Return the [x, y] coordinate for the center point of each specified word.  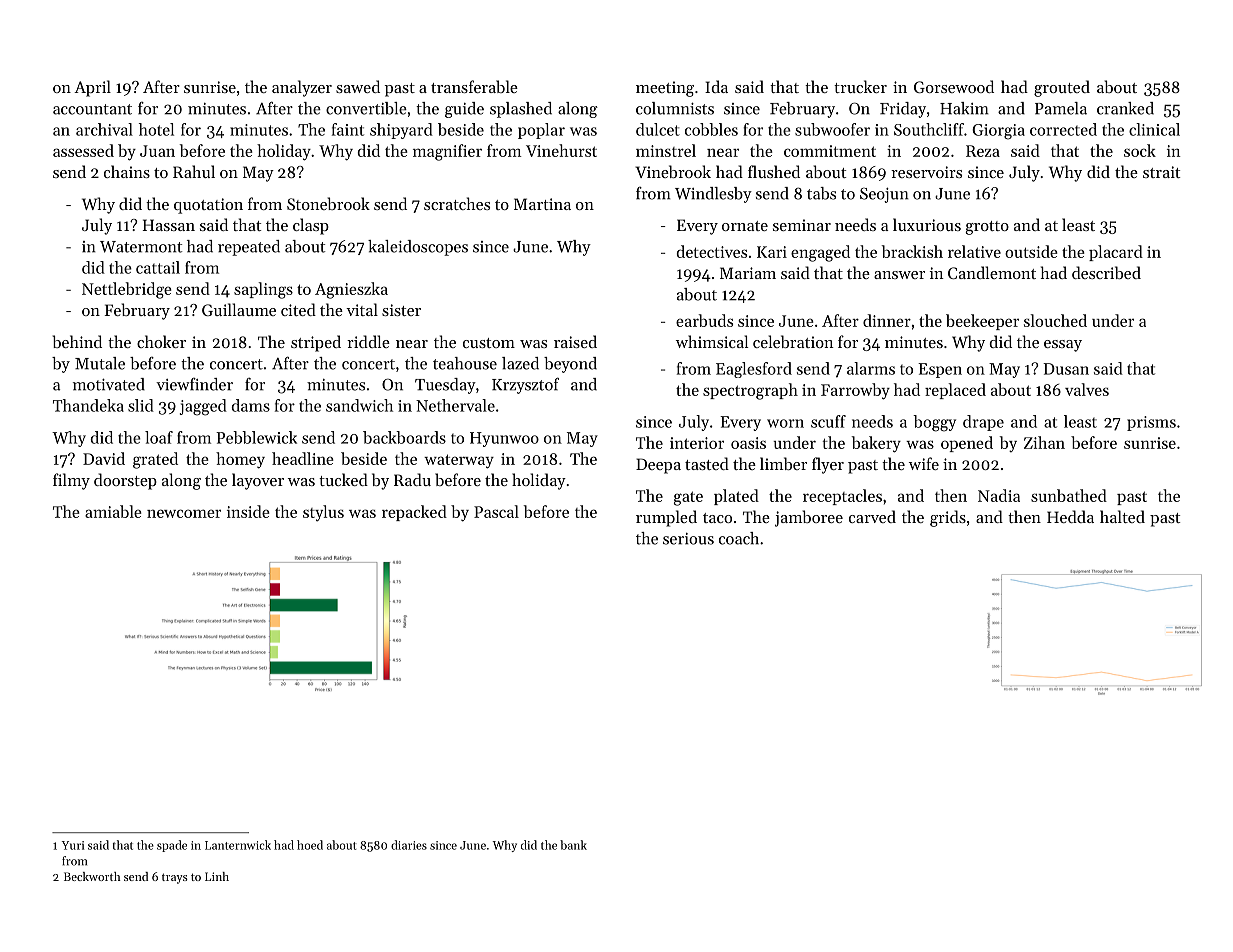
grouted [1062, 88]
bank [573, 845]
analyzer [302, 88]
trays [175, 878]
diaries [409, 845]
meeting [665, 89]
